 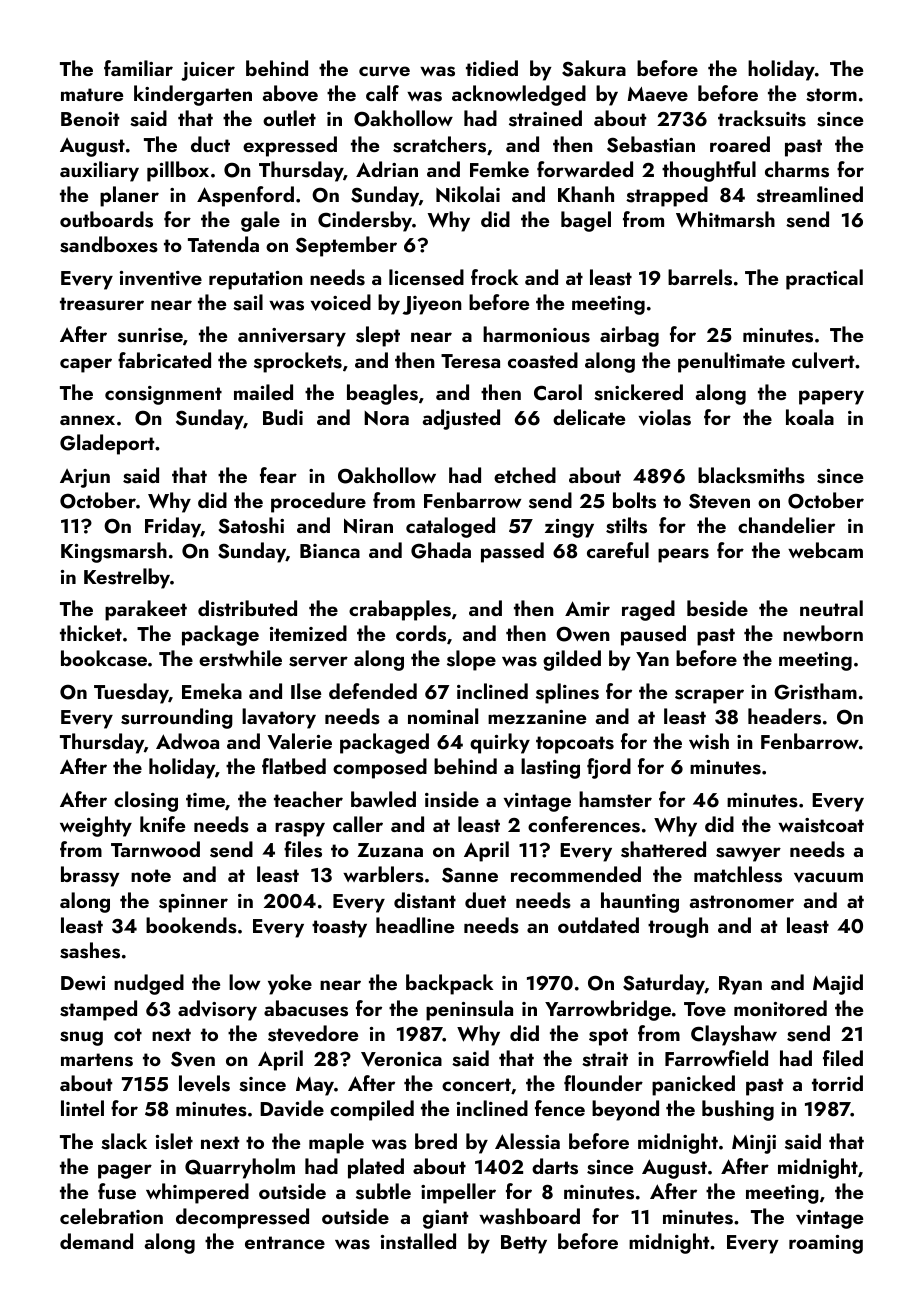 I want to click on snickered, so click(x=638, y=392).
